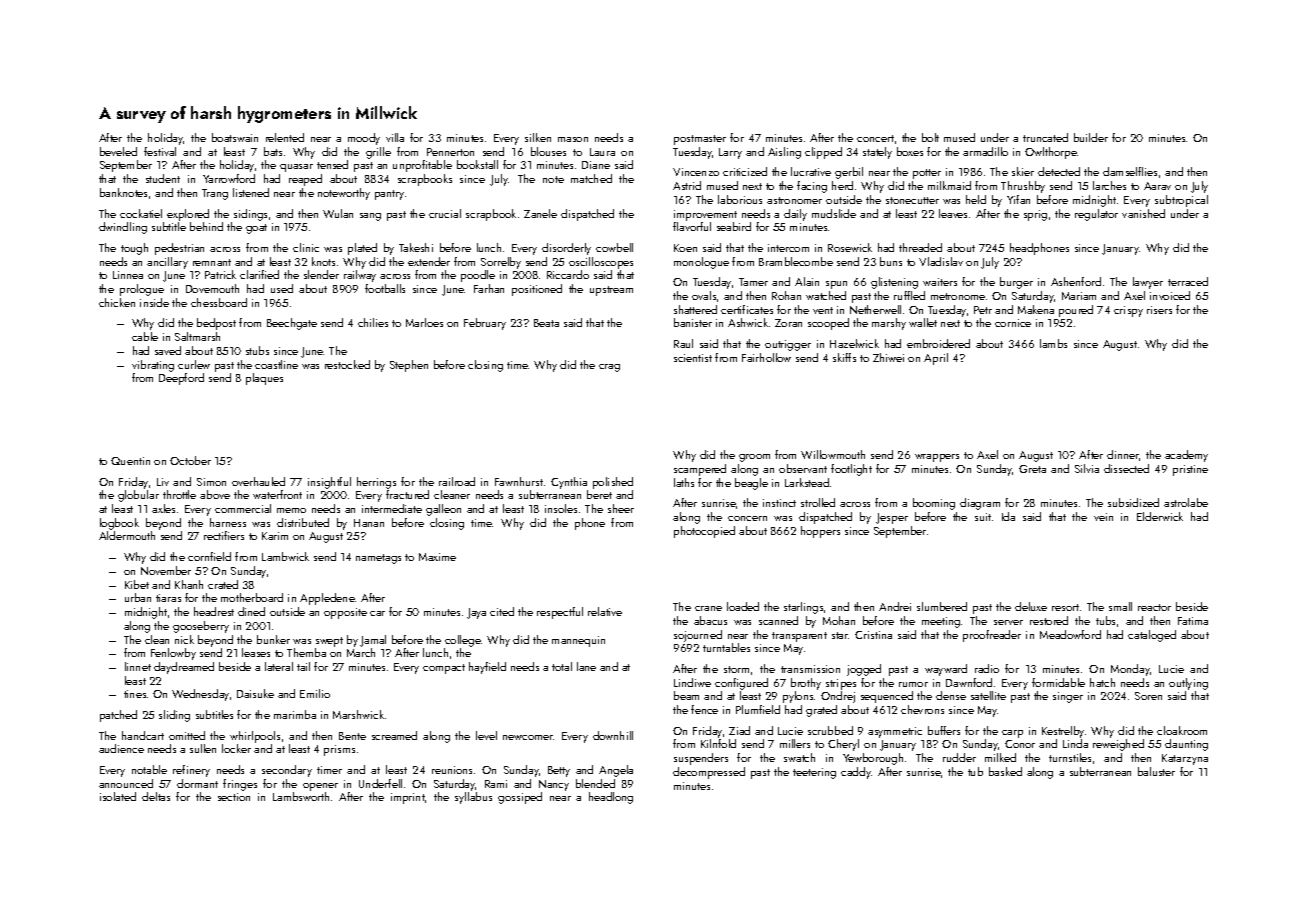 Image resolution: width=1308 pixels, height=924 pixels. I want to click on concert, so click(875, 138).
